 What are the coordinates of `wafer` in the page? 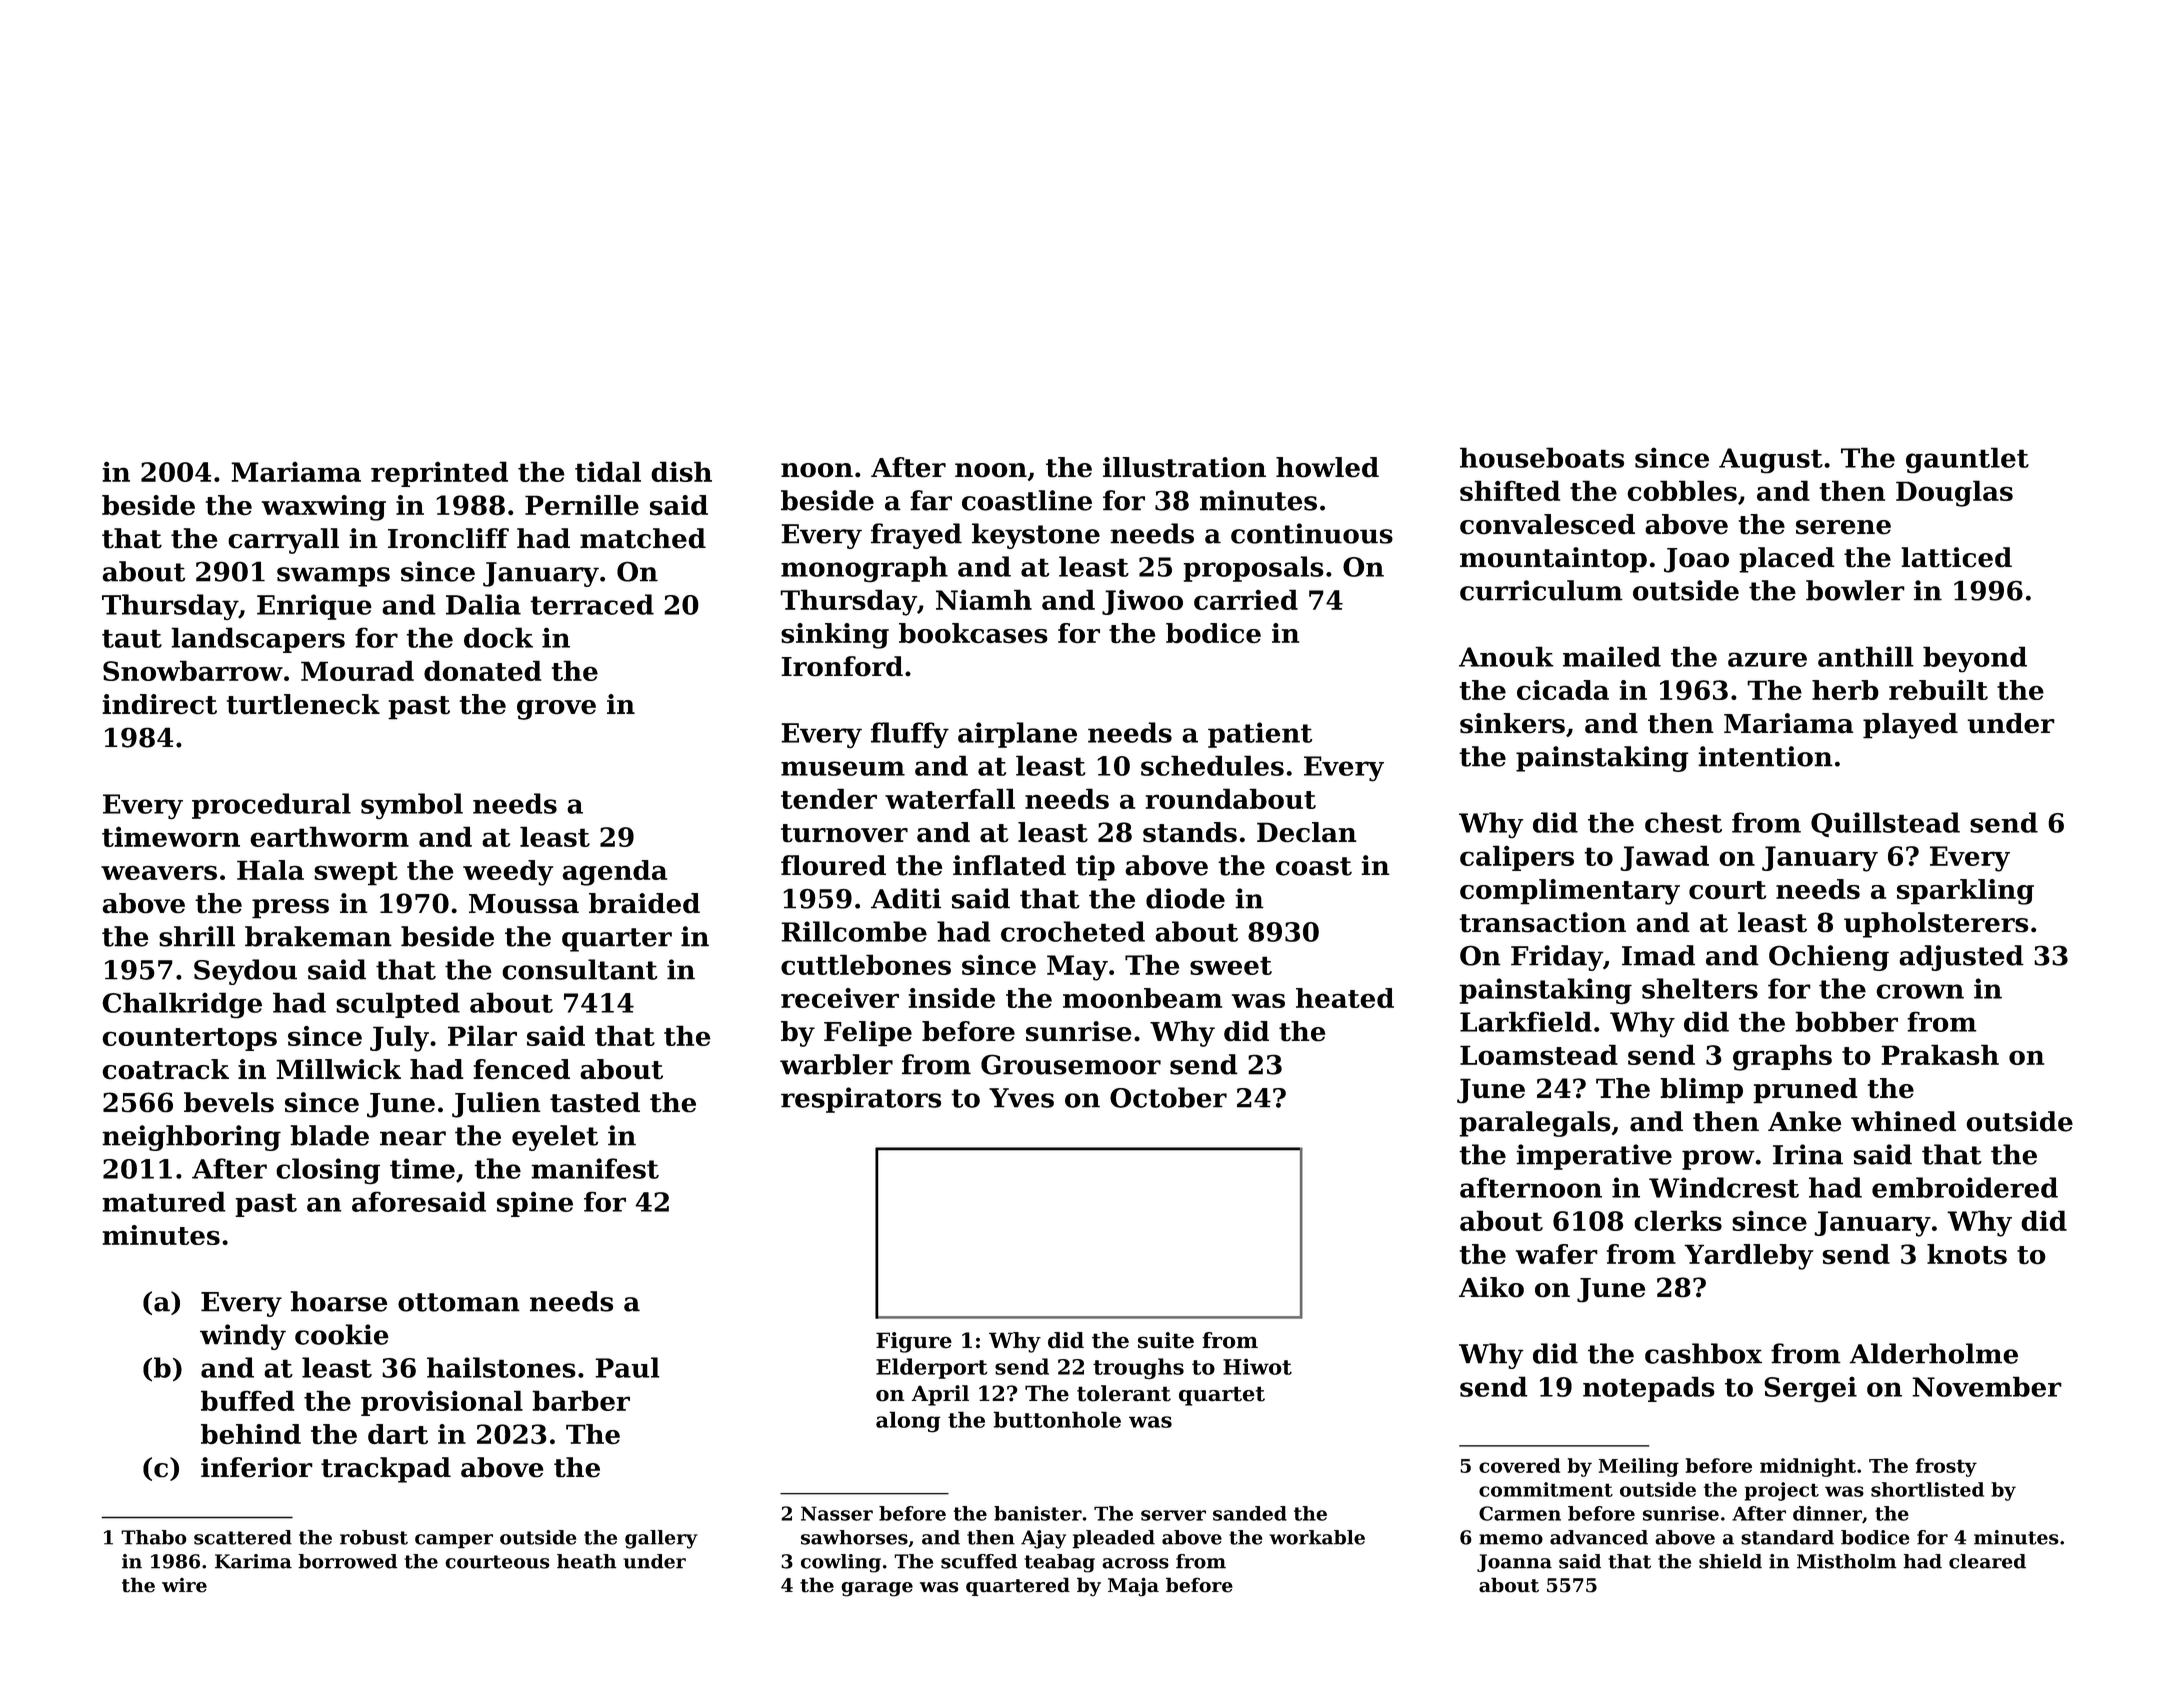 It's located at (1557, 1254).
